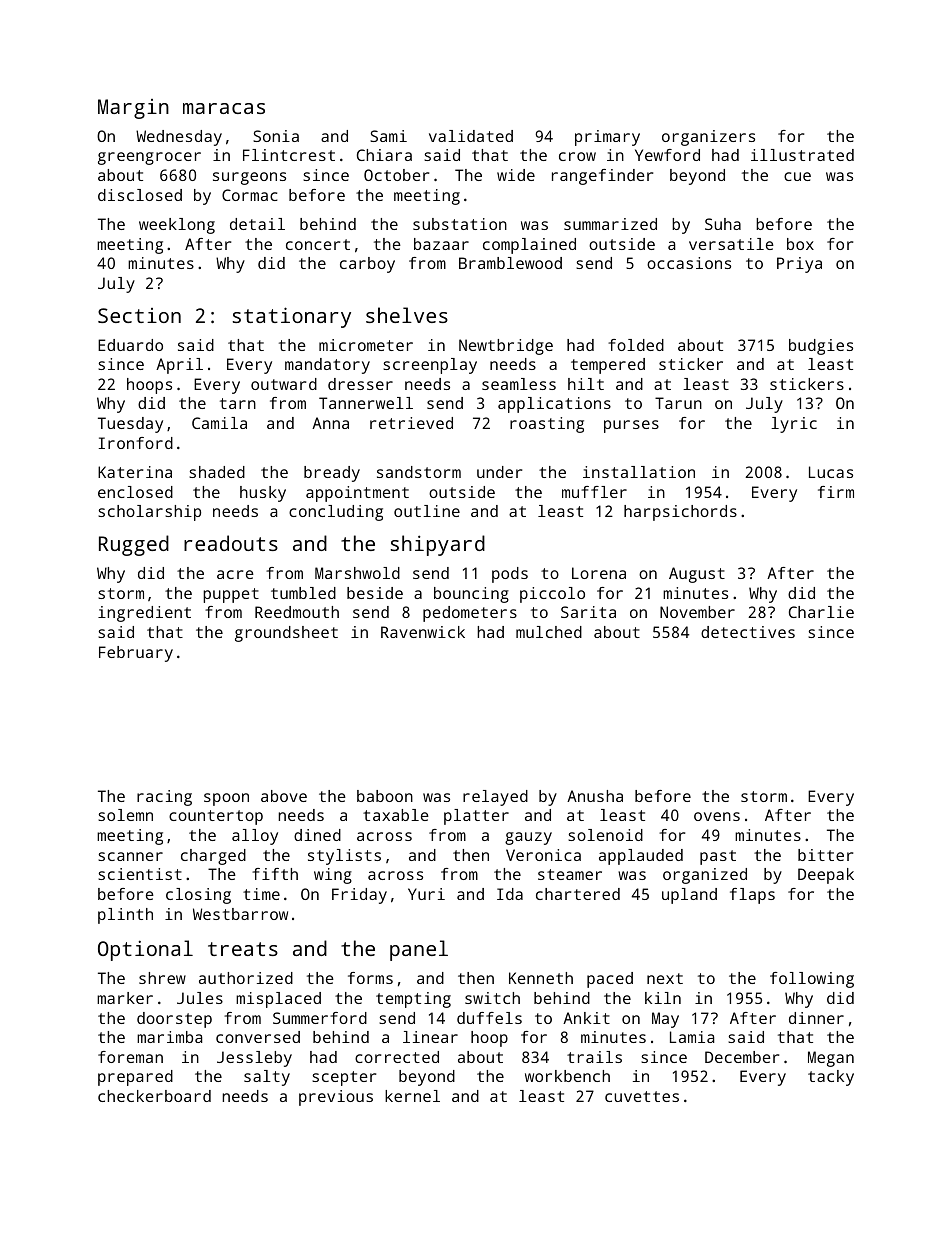 This screenshot has height=1233, width=952. What do you see at coordinates (577, 156) in the screenshot?
I see `crow` at bounding box center [577, 156].
